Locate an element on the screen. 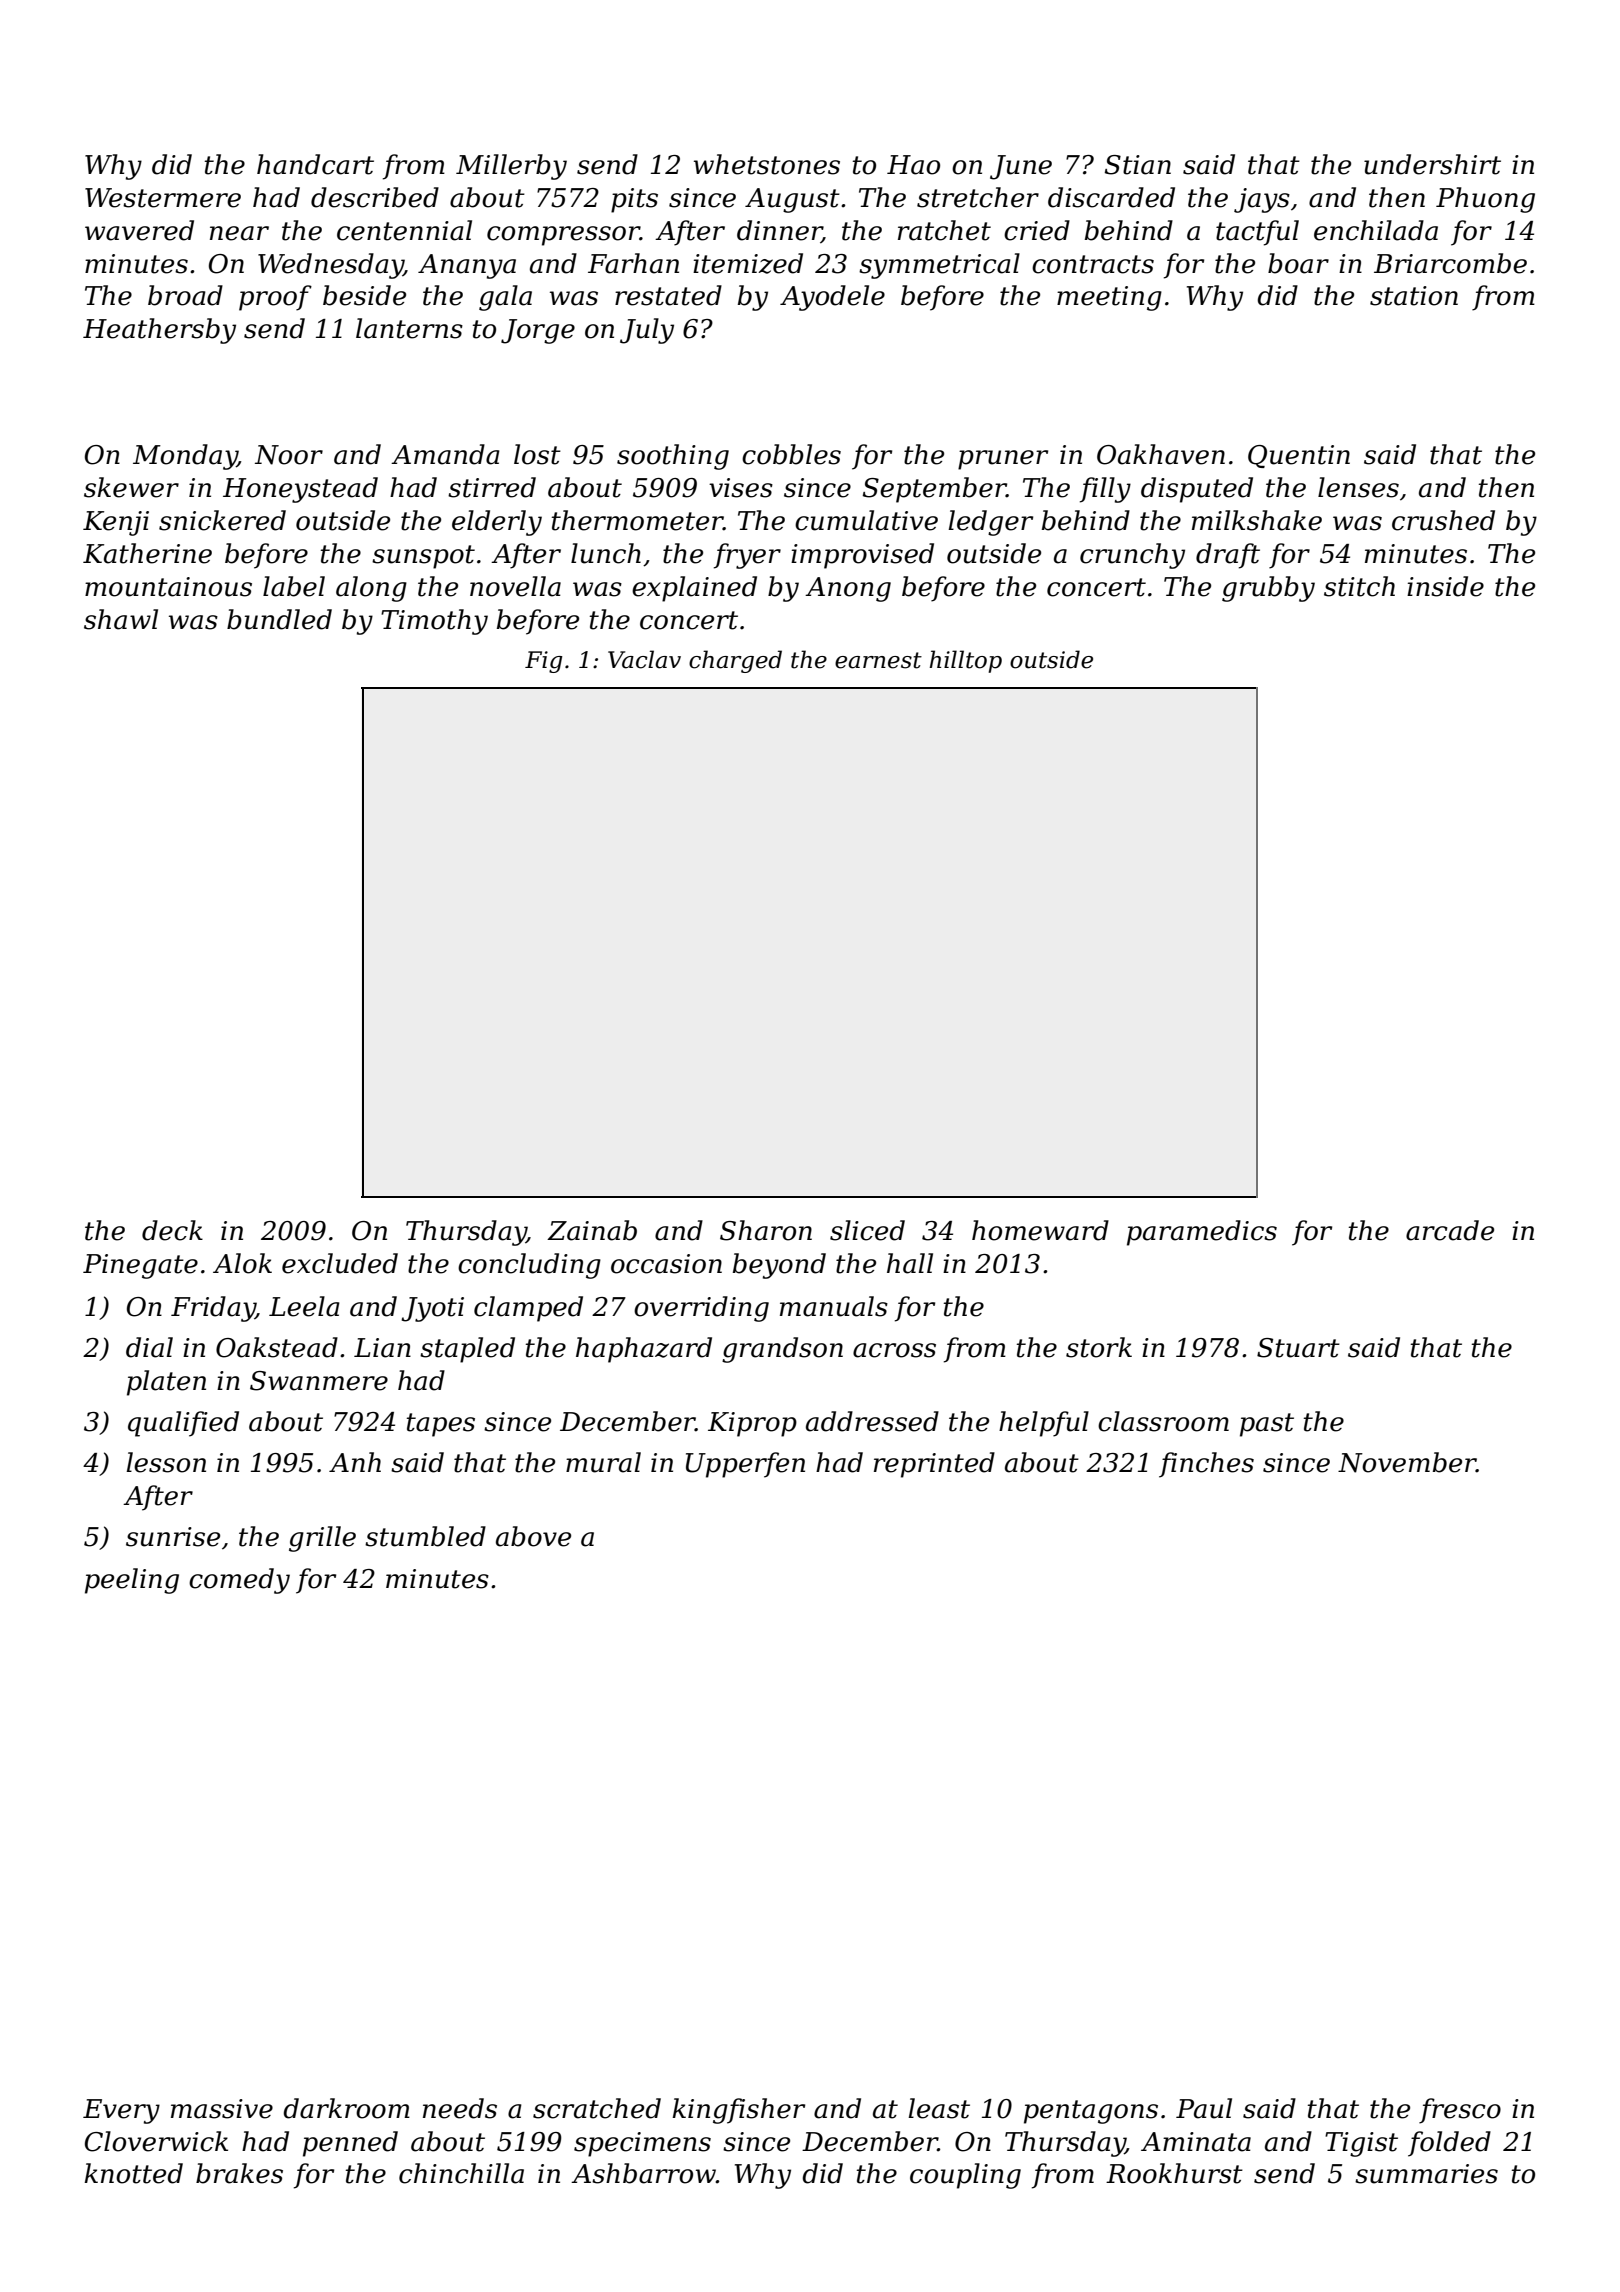 This screenshot has width=1620, height=2292. coupling is located at coordinates (965, 2176).
